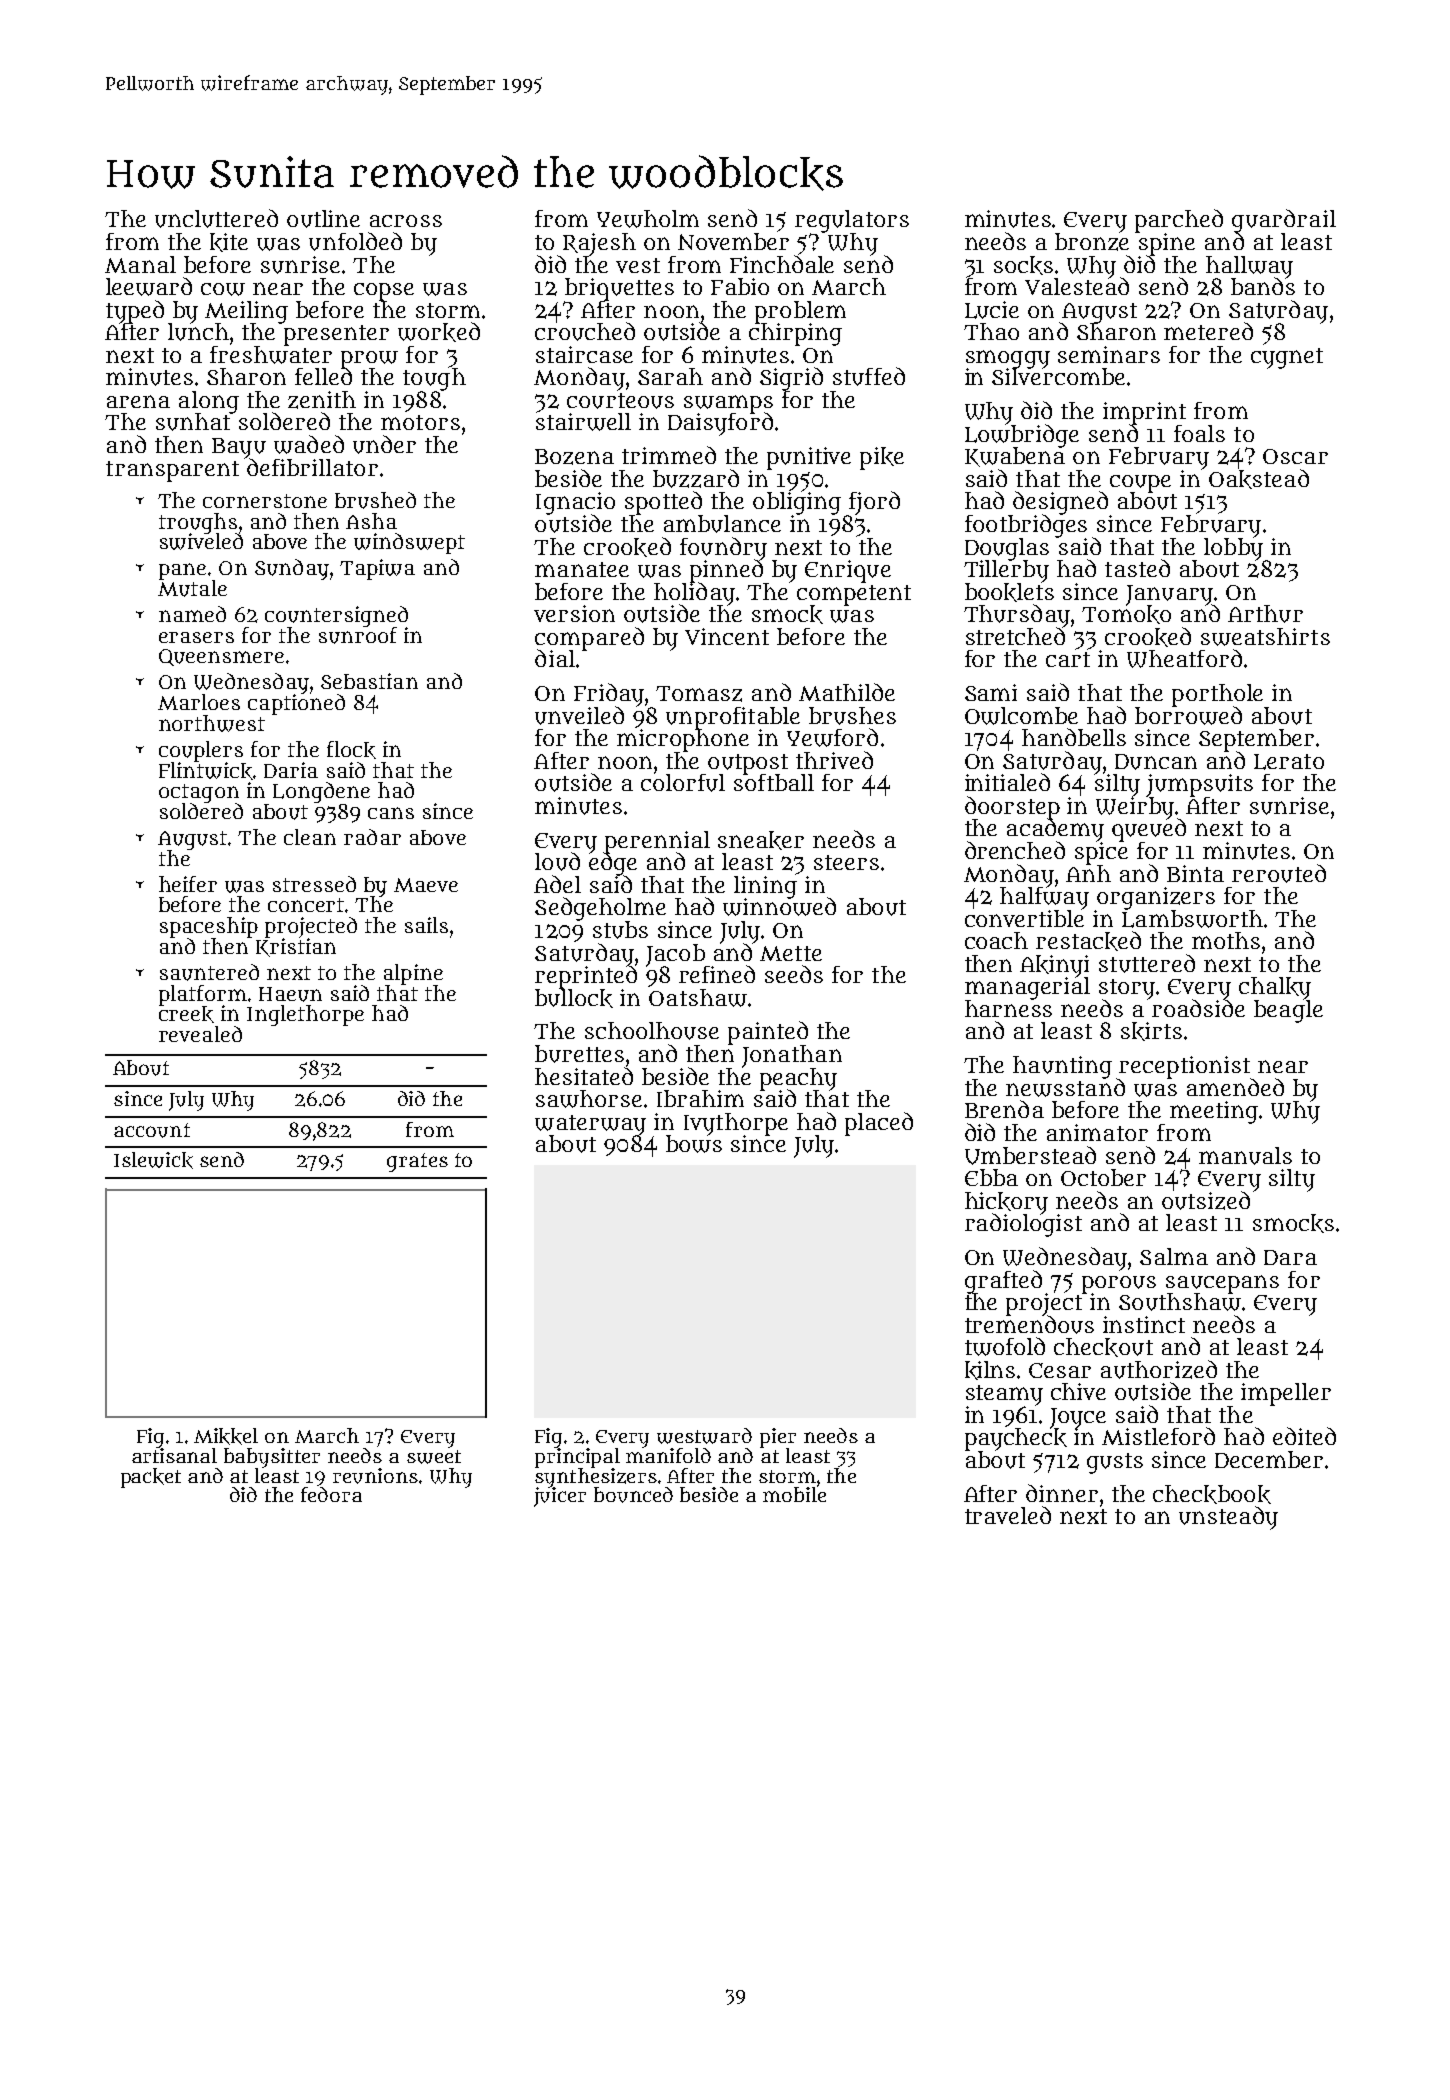  Describe the element at coordinates (351, 750) in the image. I see `flock` at that location.
